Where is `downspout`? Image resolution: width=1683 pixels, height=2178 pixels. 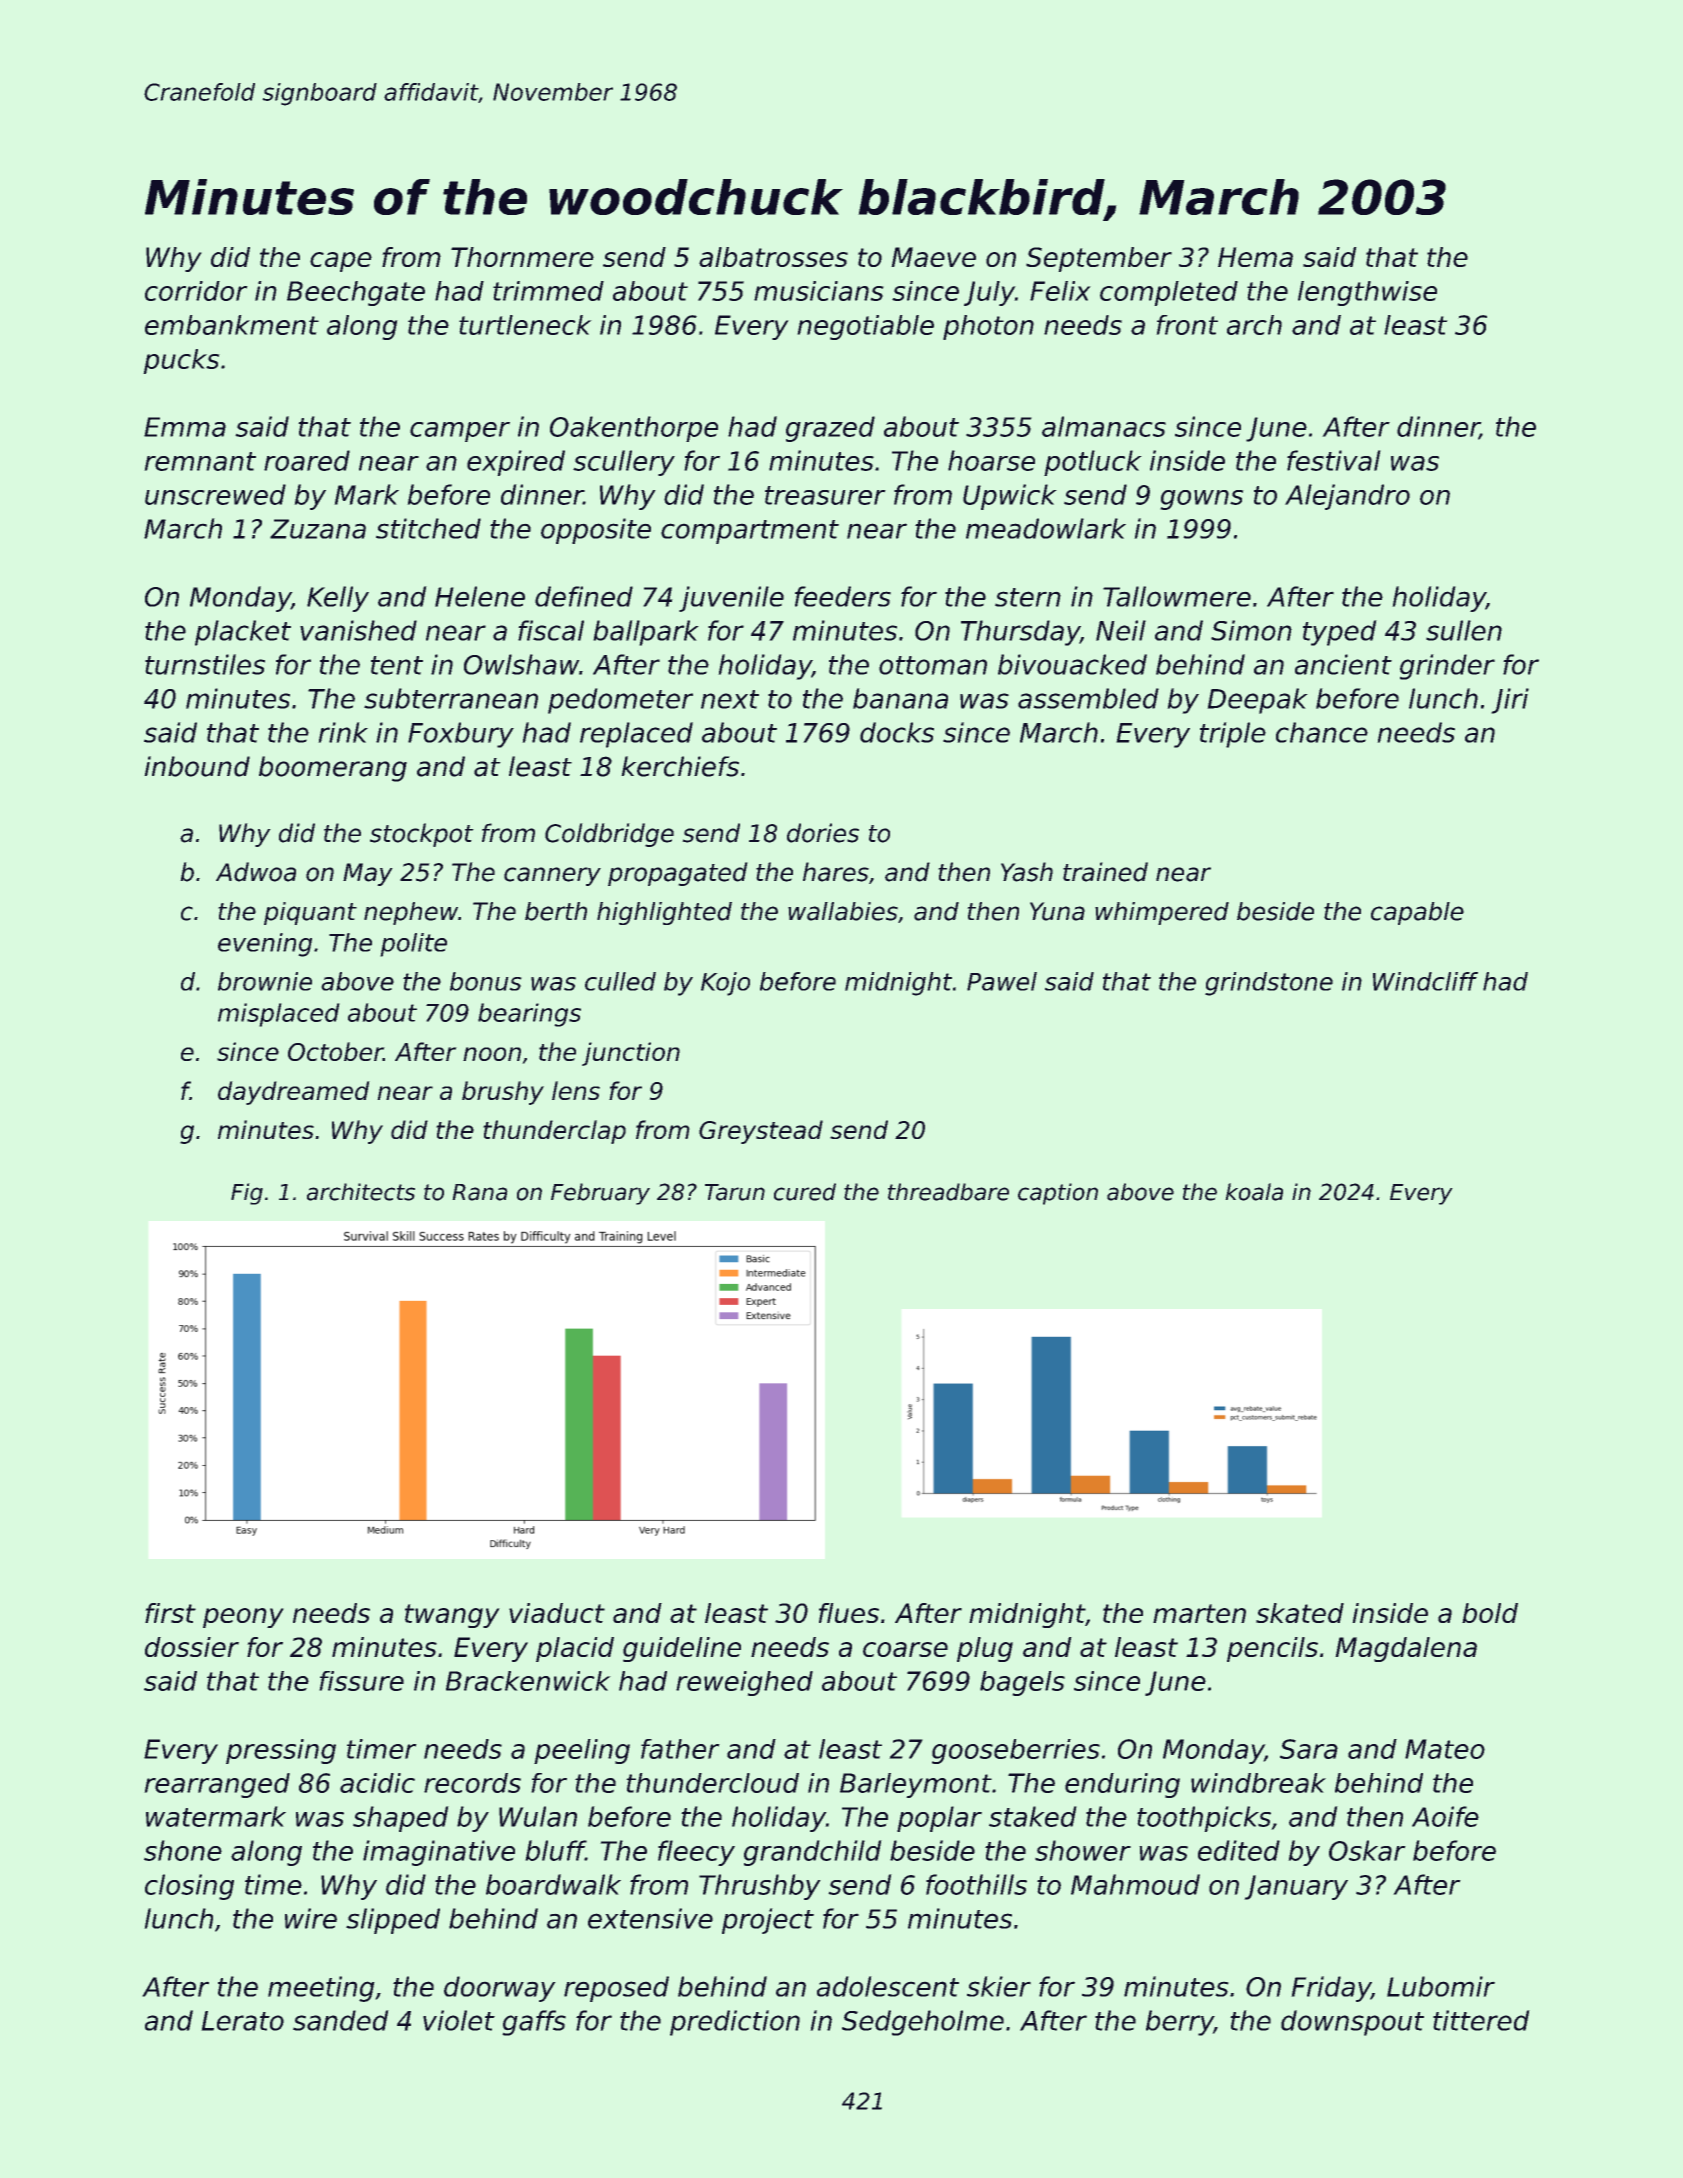
downspout is located at coordinates (1352, 2023).
